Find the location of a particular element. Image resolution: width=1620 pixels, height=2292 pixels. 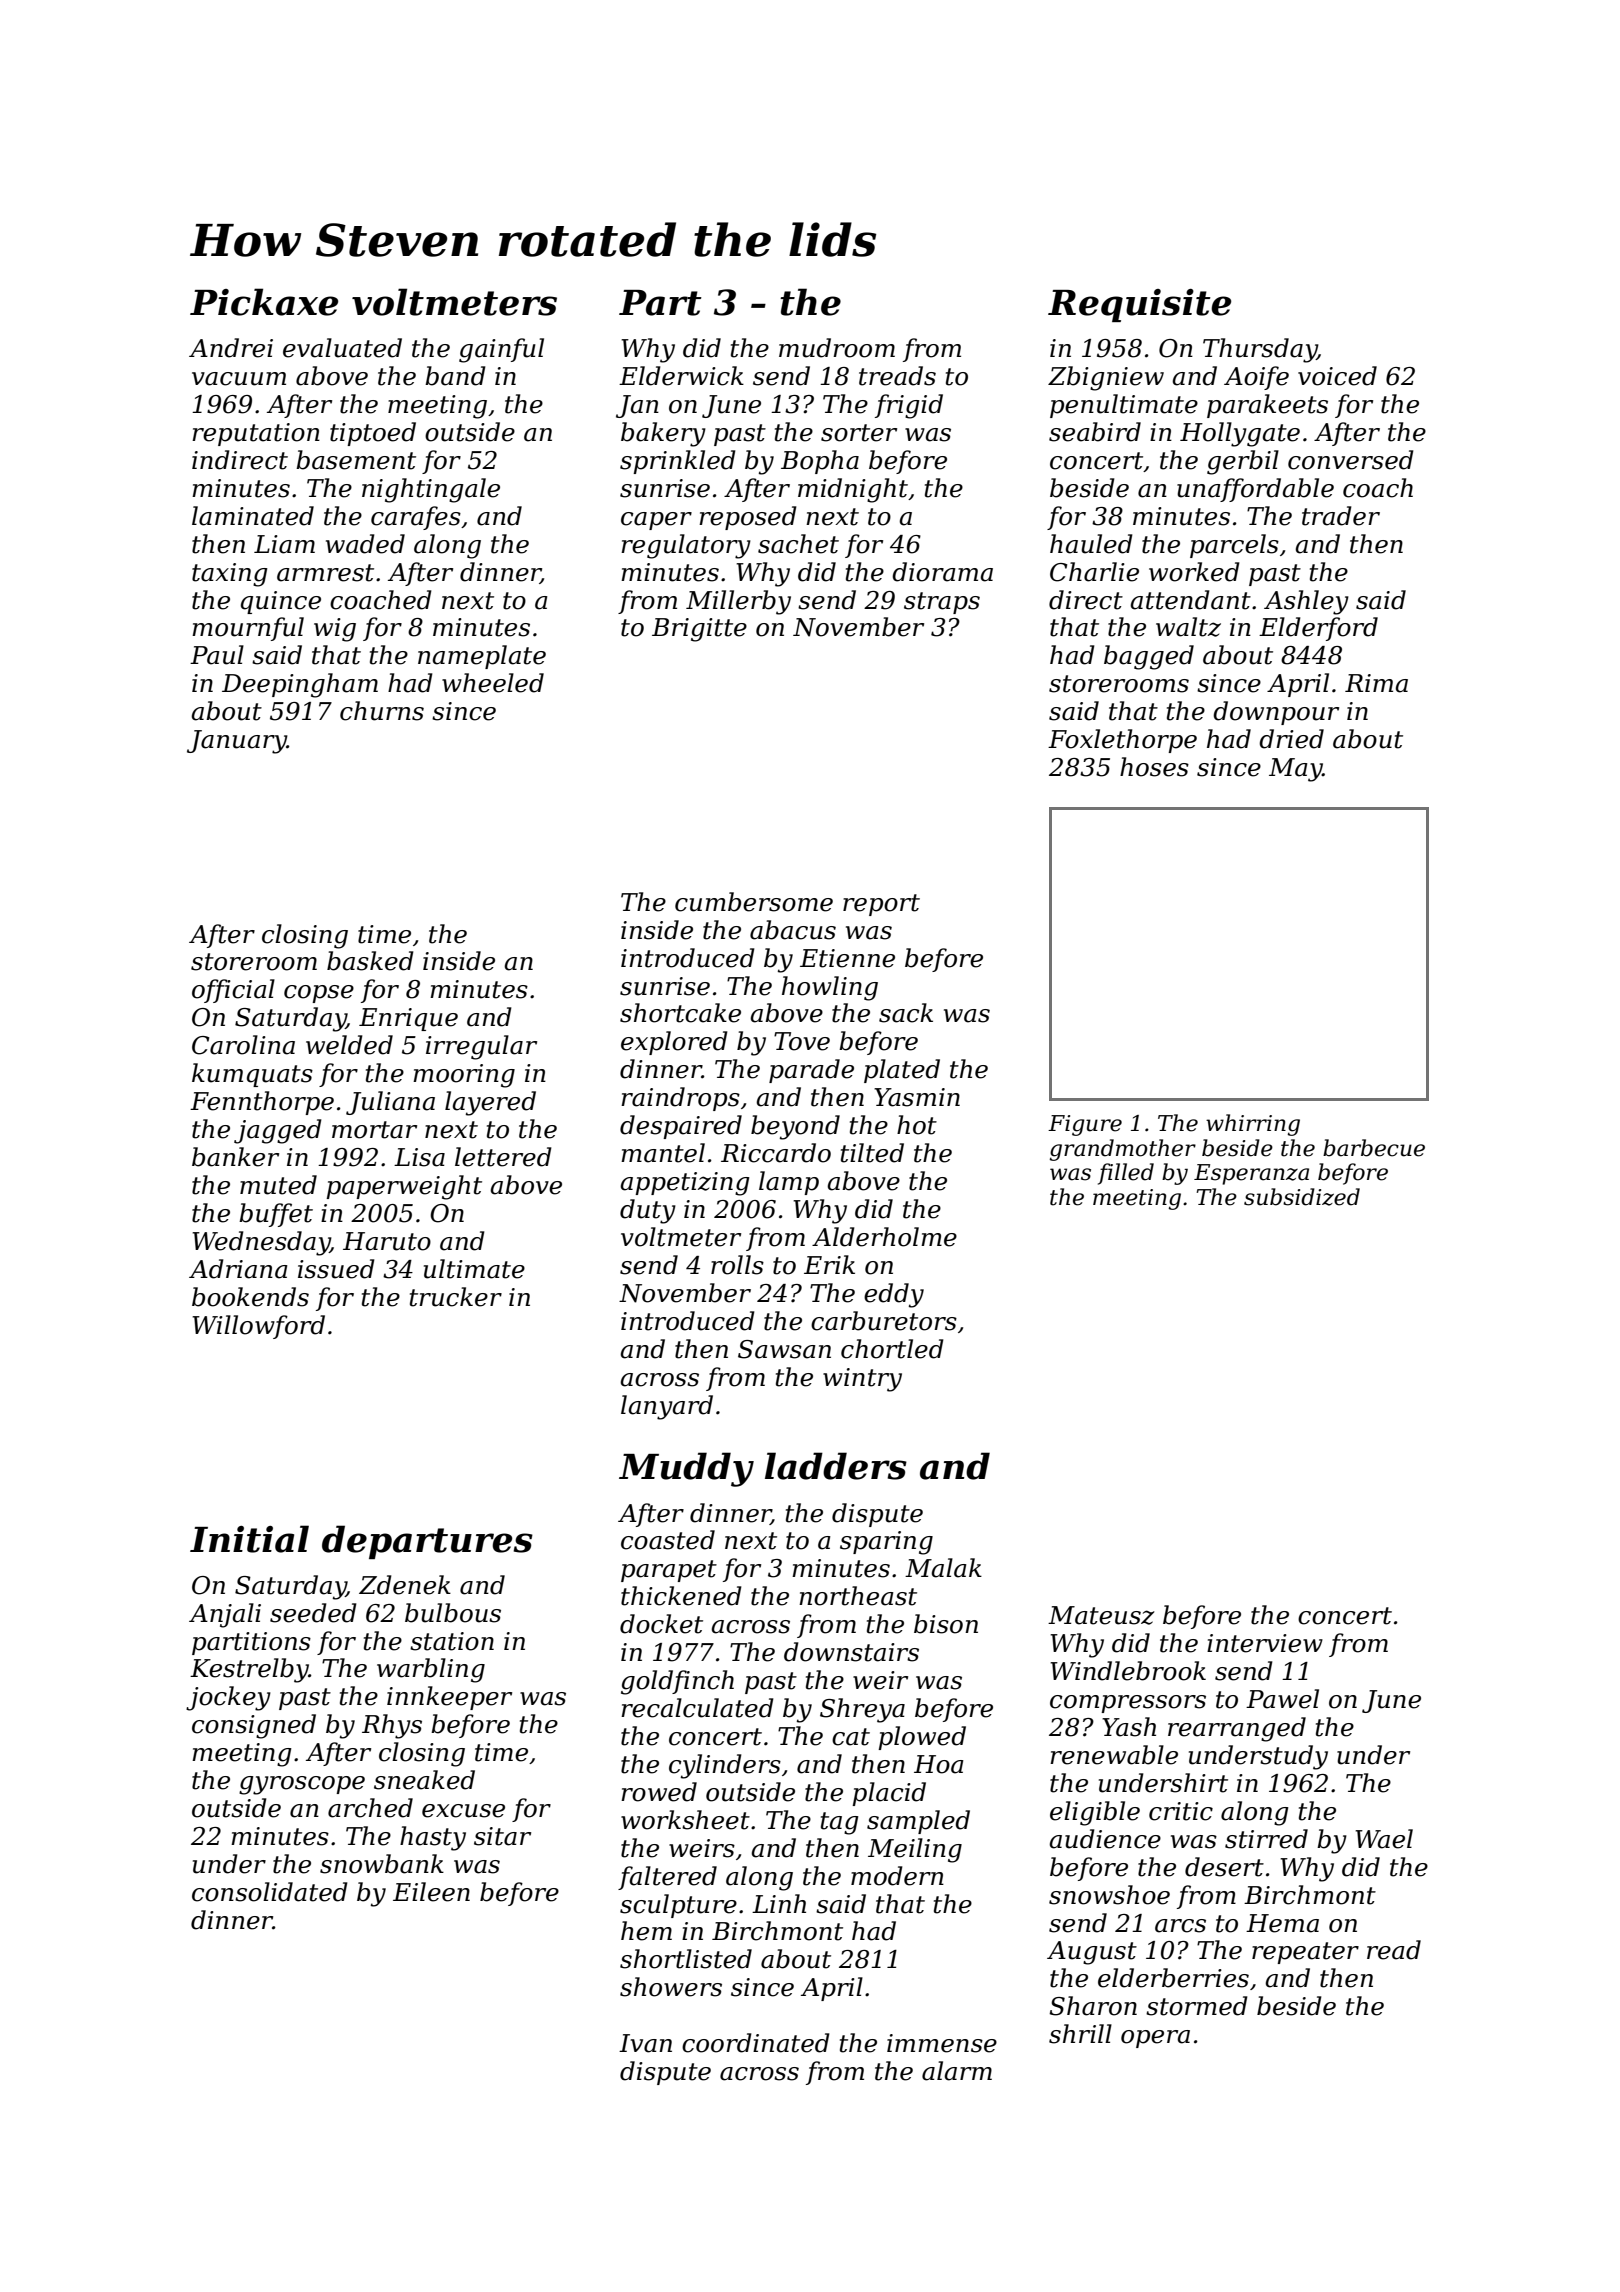

Deepingham is located at coordinates (300, 685).
